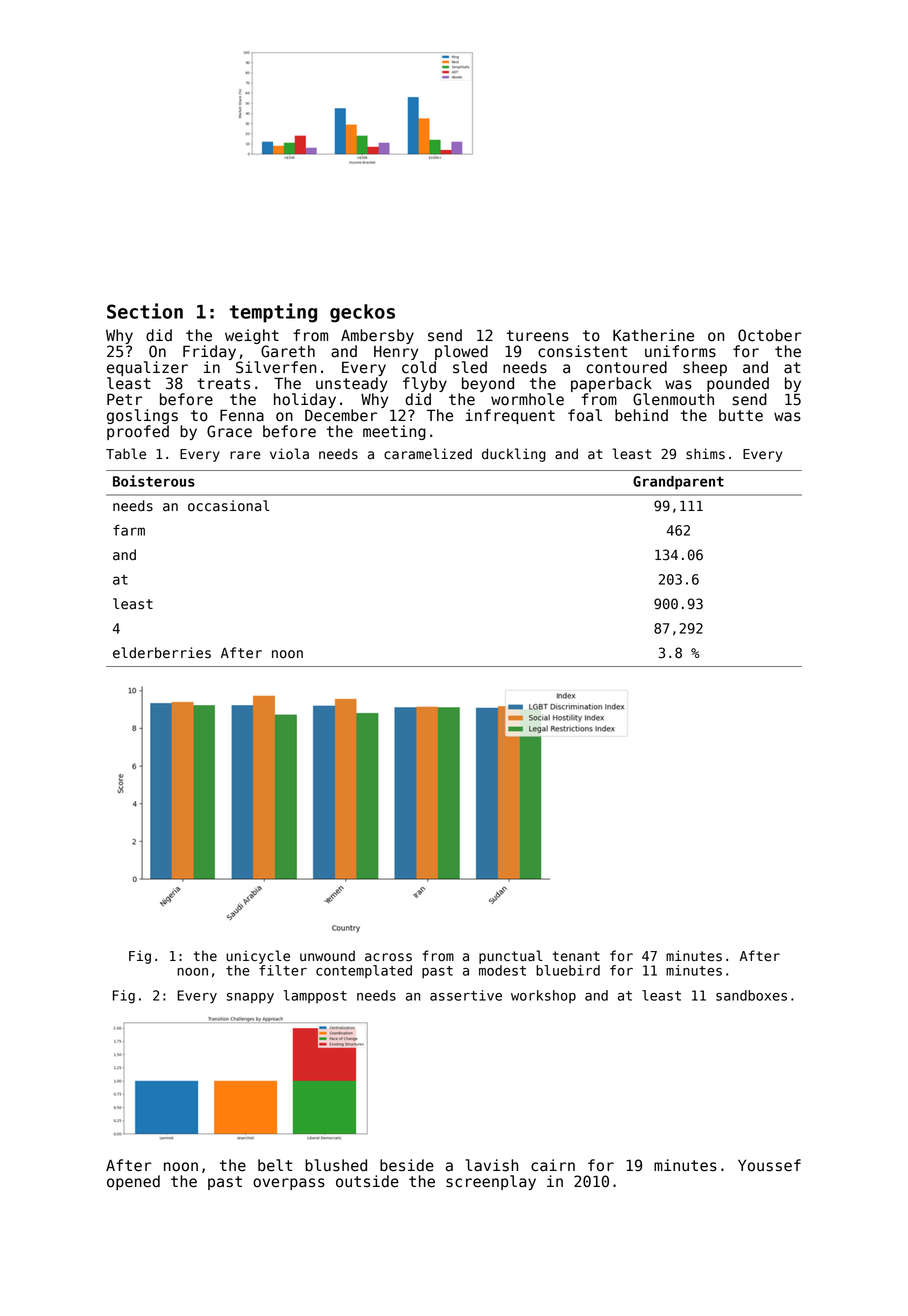 Image resolution: width=908 pixels, height=1316 pixels. What do you see at coordinates (162, 653) in the page?
I see `elderberries` at bounding box center [162, 653].
